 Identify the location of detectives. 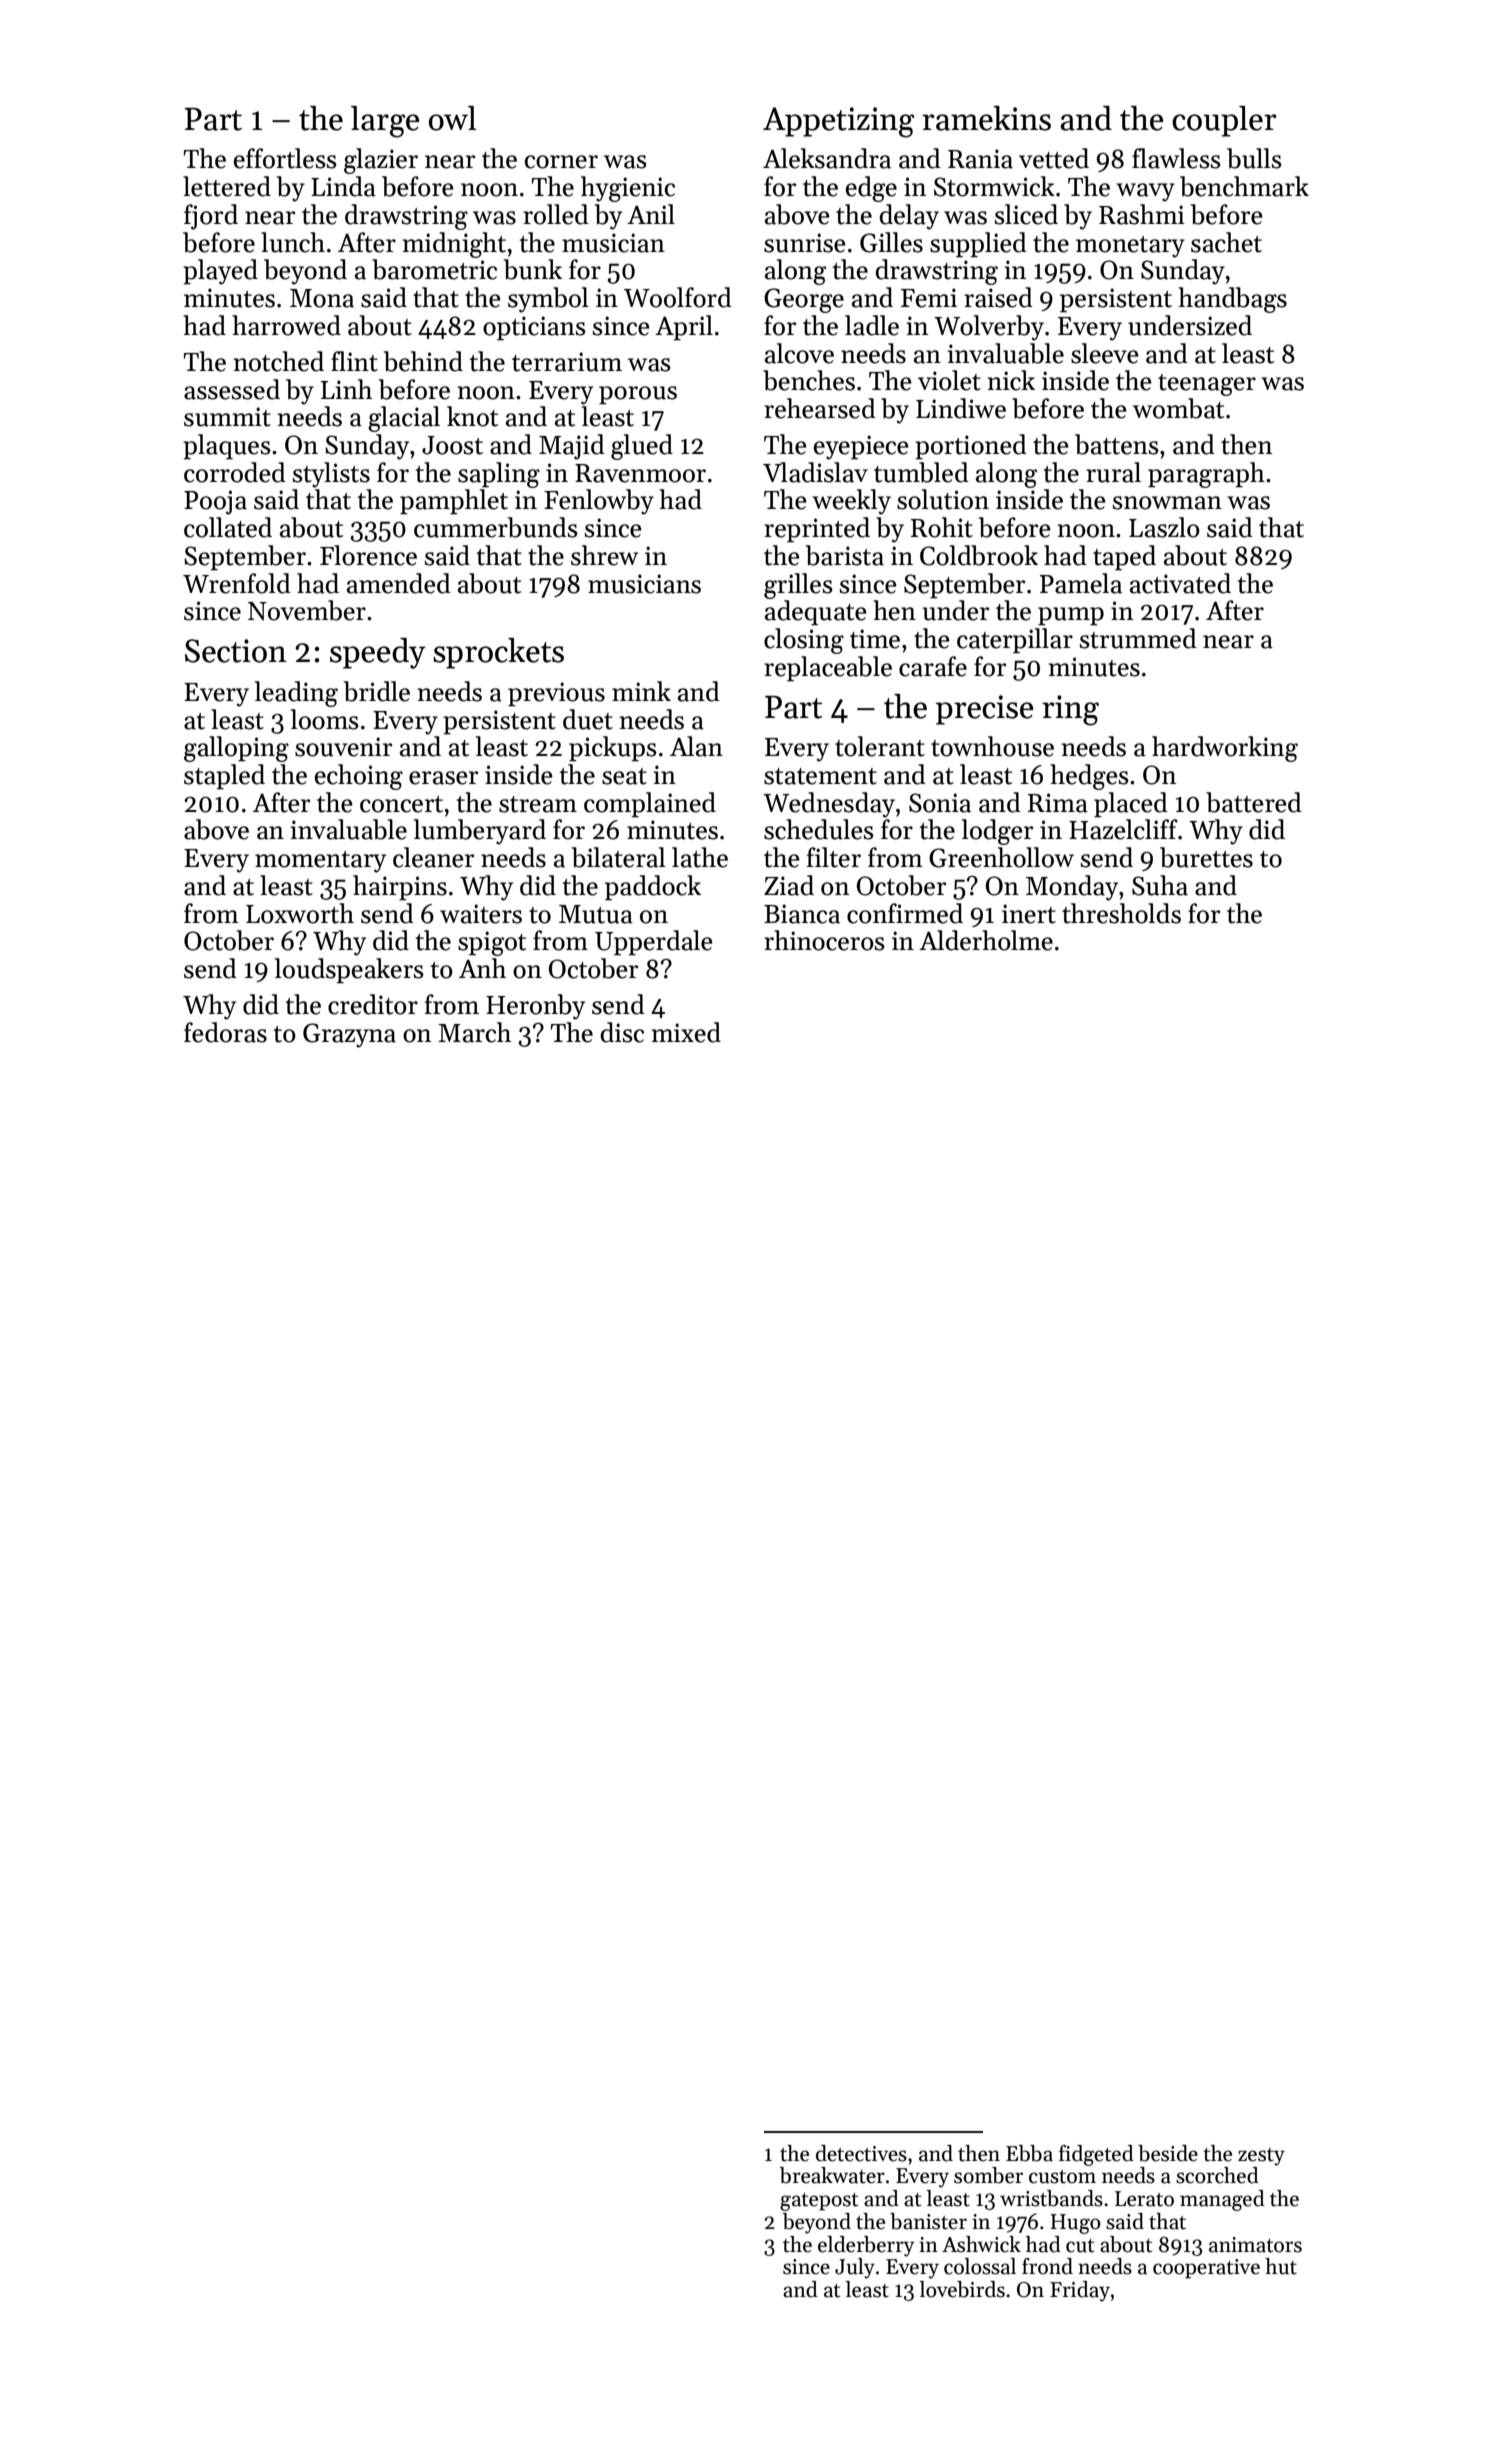
(861, 2153).
